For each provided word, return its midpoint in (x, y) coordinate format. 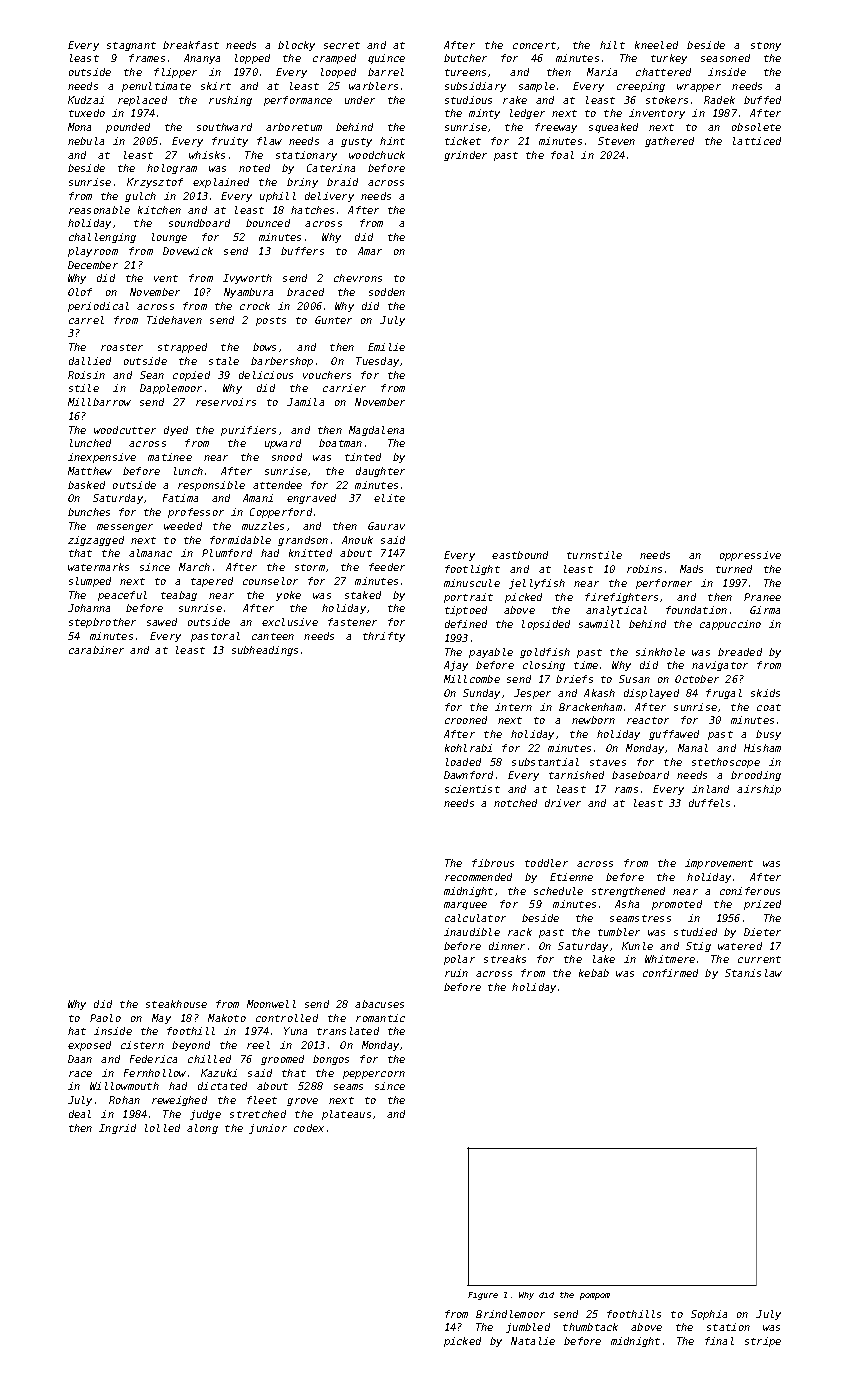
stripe (763, 1342)
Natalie (533, 1341)
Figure (483, 1296)
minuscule (472, 583)
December (93, 265)
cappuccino (730, 625)
